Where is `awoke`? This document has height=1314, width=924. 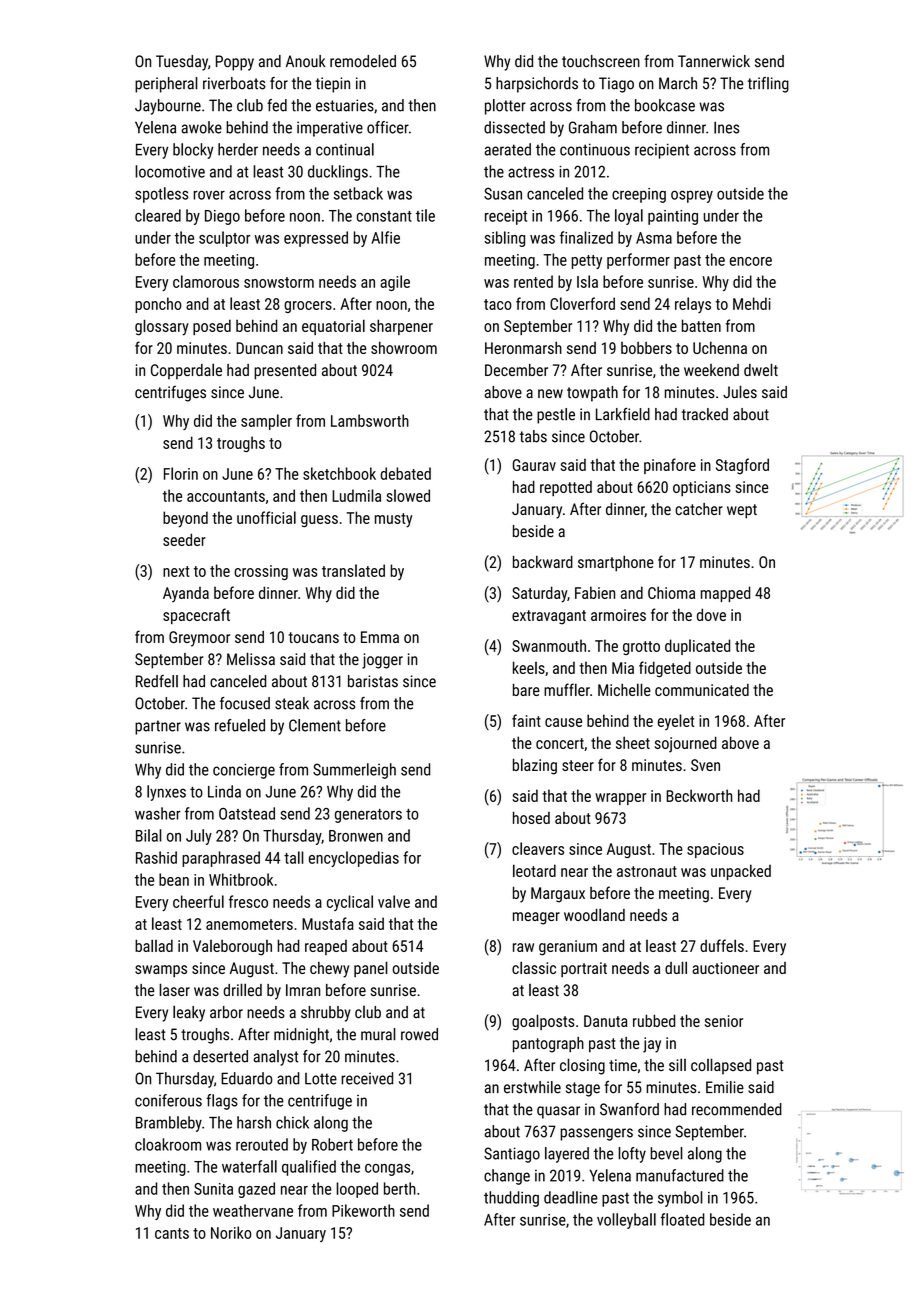 awoke is located at coordinates (202, 127).
